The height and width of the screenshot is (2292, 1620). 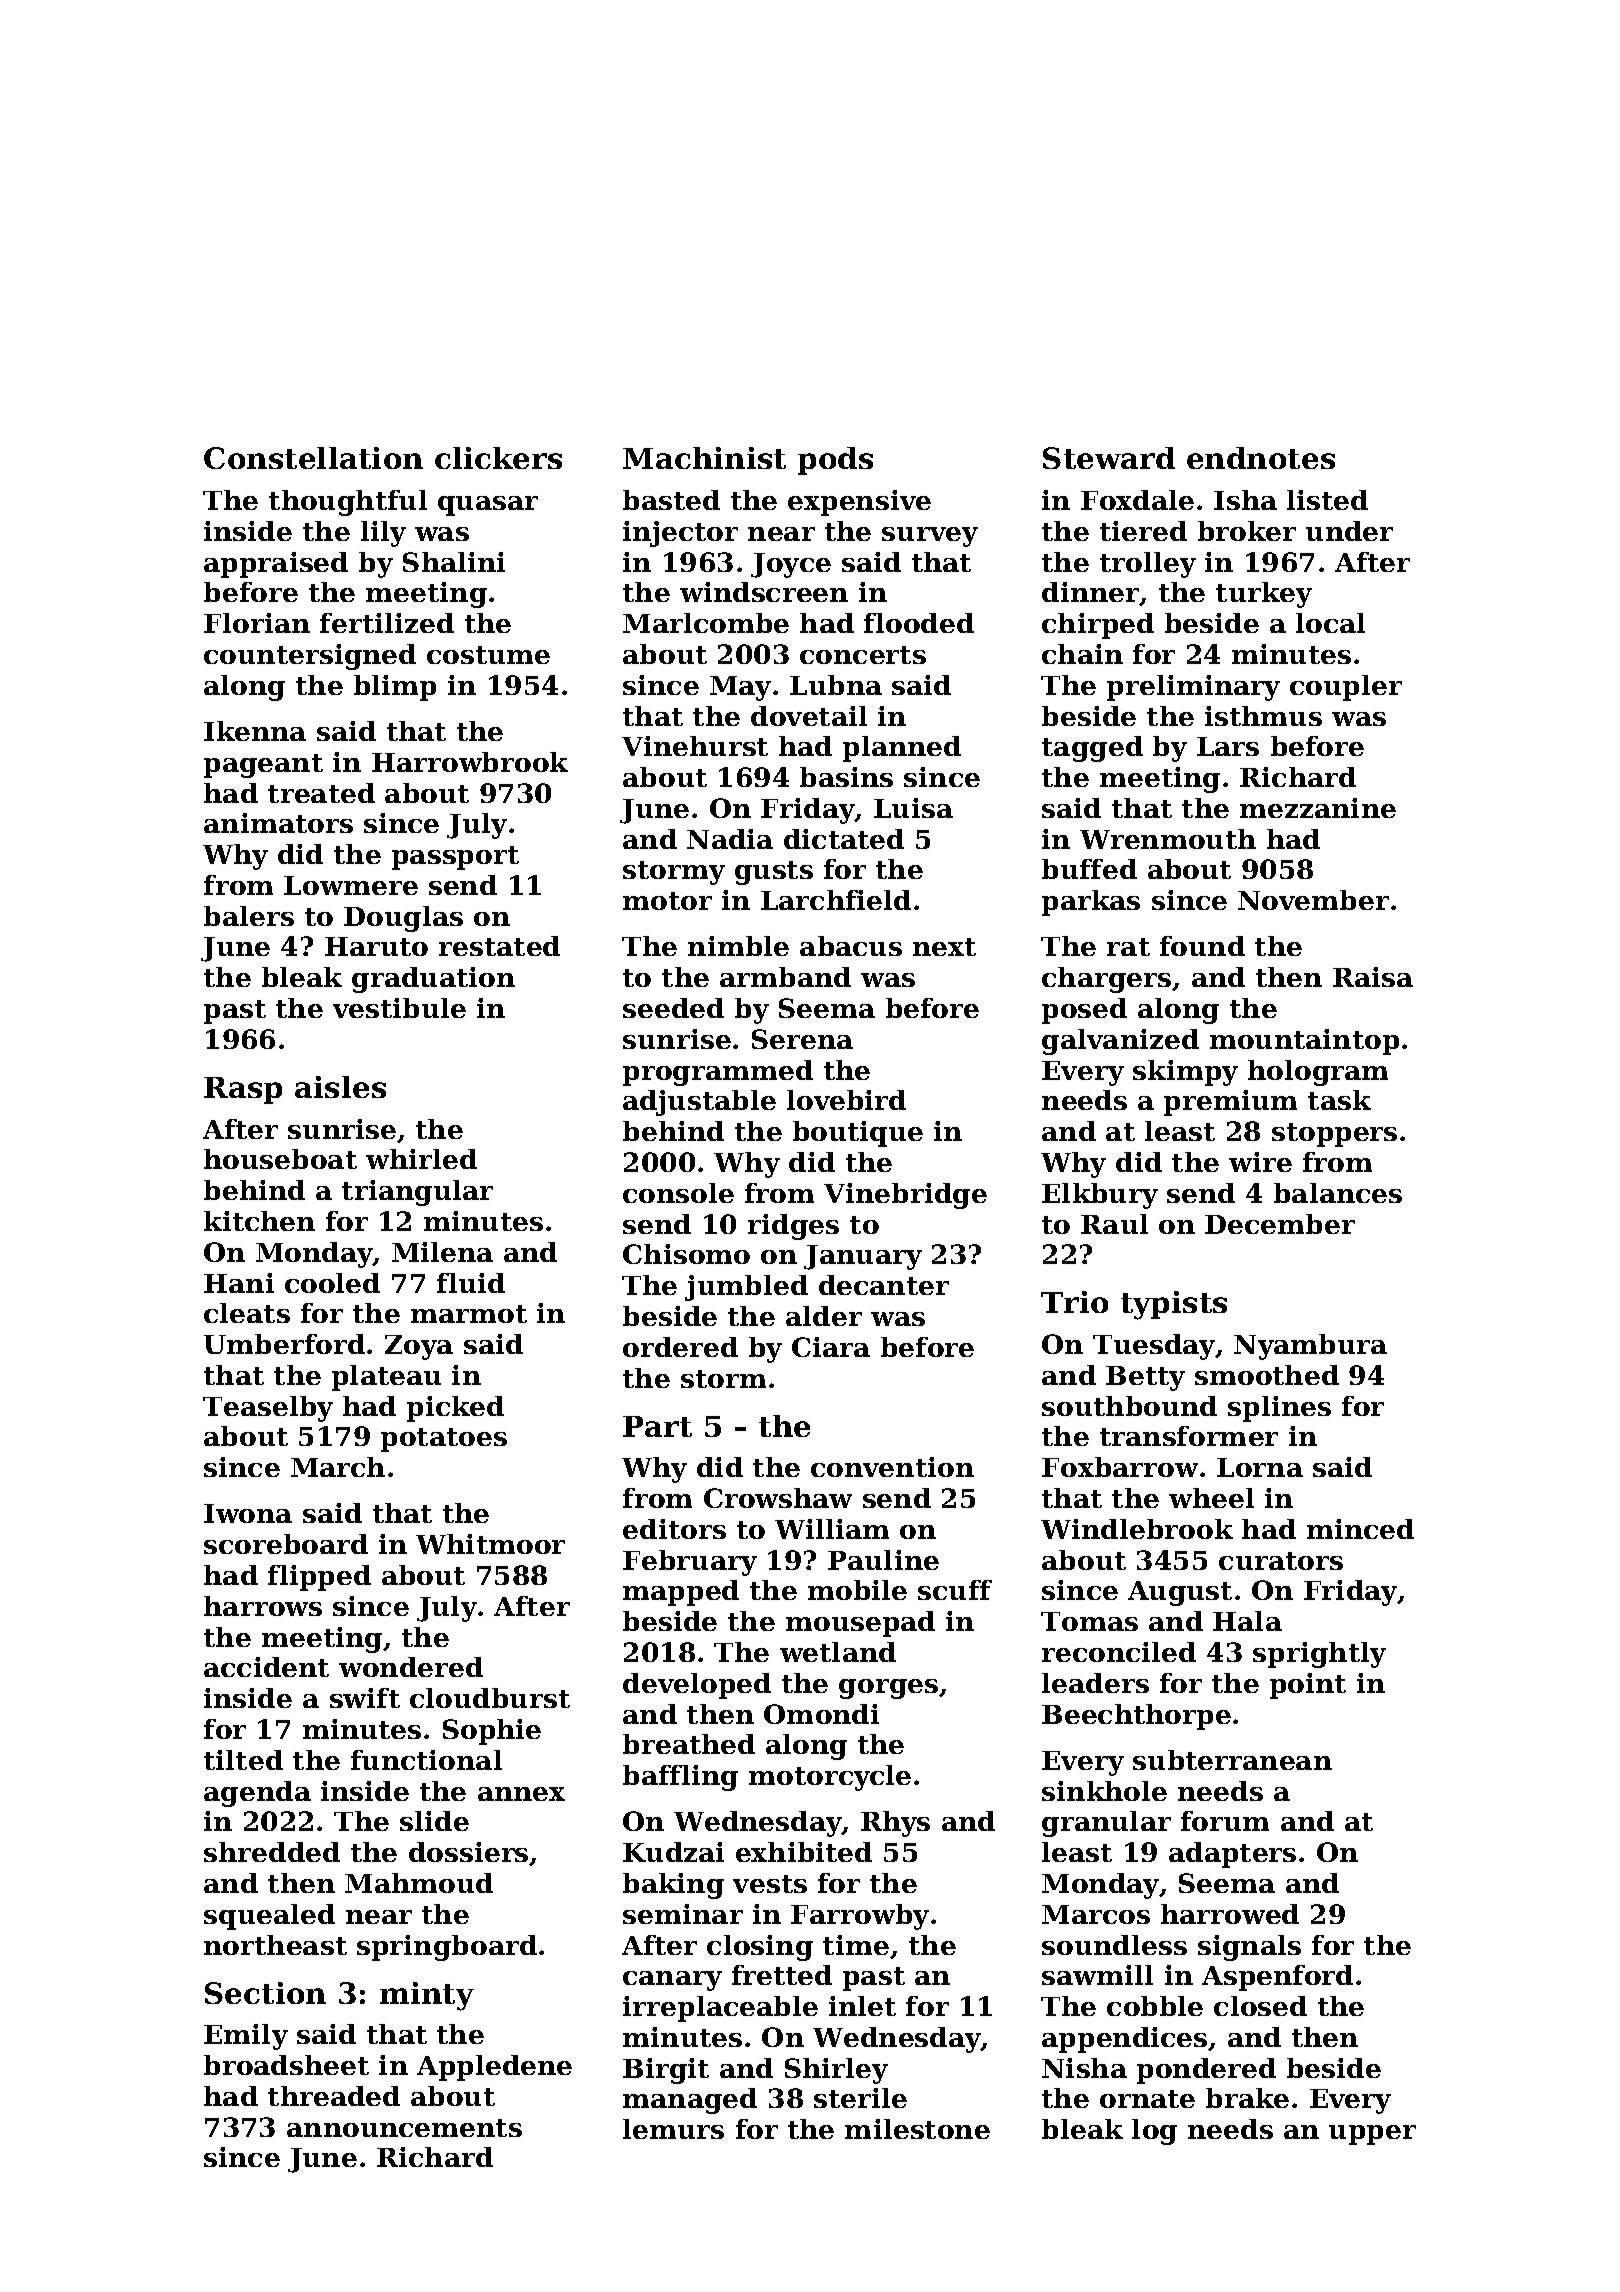 I want to click on balances, so click(x=1338, y=1193).
